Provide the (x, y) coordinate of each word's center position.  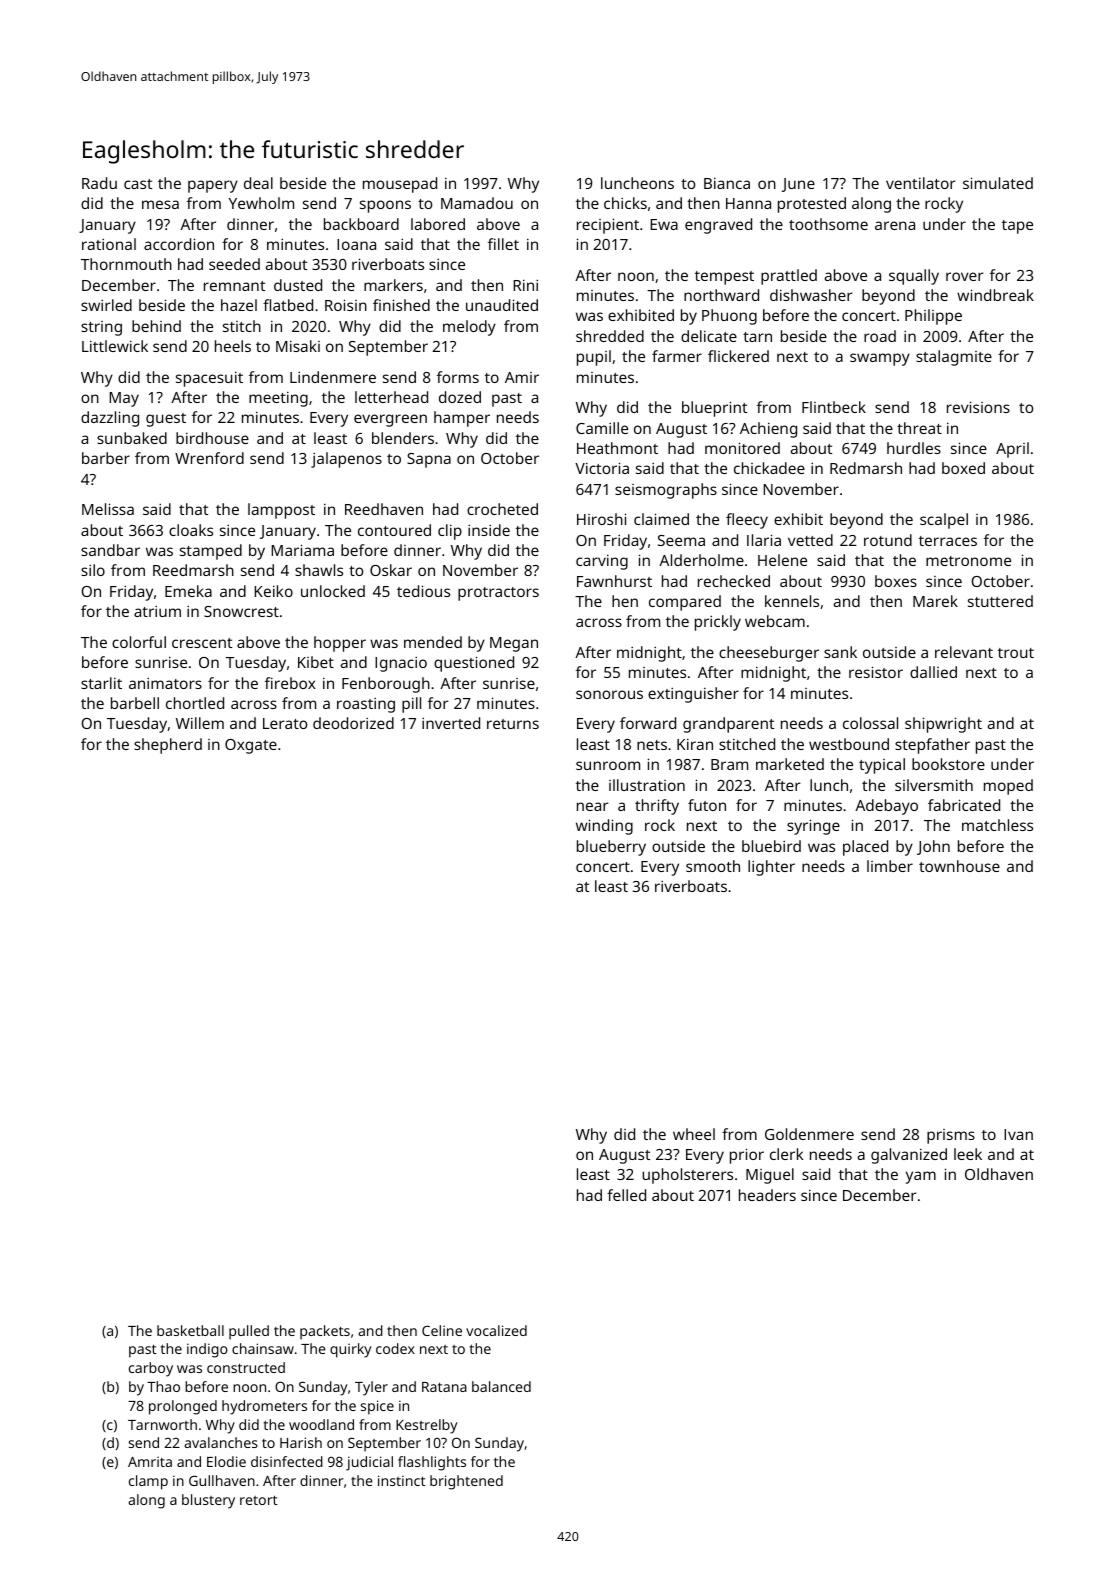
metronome (968, 561)
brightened (466, 1482)
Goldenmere (809, 1134)
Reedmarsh (193, 570)
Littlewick (115, 346)
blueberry (611, 848)
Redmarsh (866, 468)
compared (685, 603)
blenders (403, 438)
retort (259, 1500)
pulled (249, 1332)
